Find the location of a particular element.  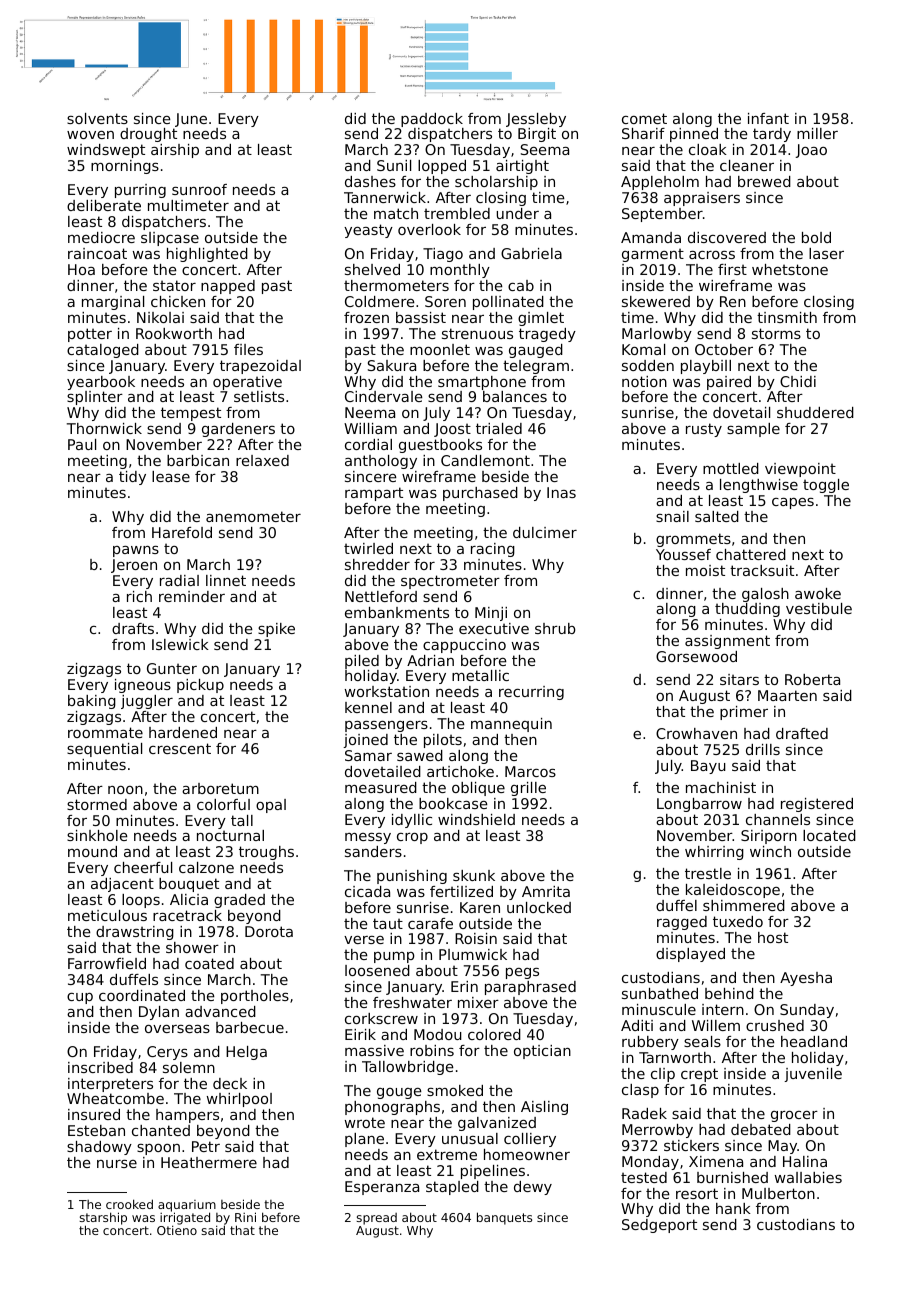

sawed is located at coordinates (420, 755).
